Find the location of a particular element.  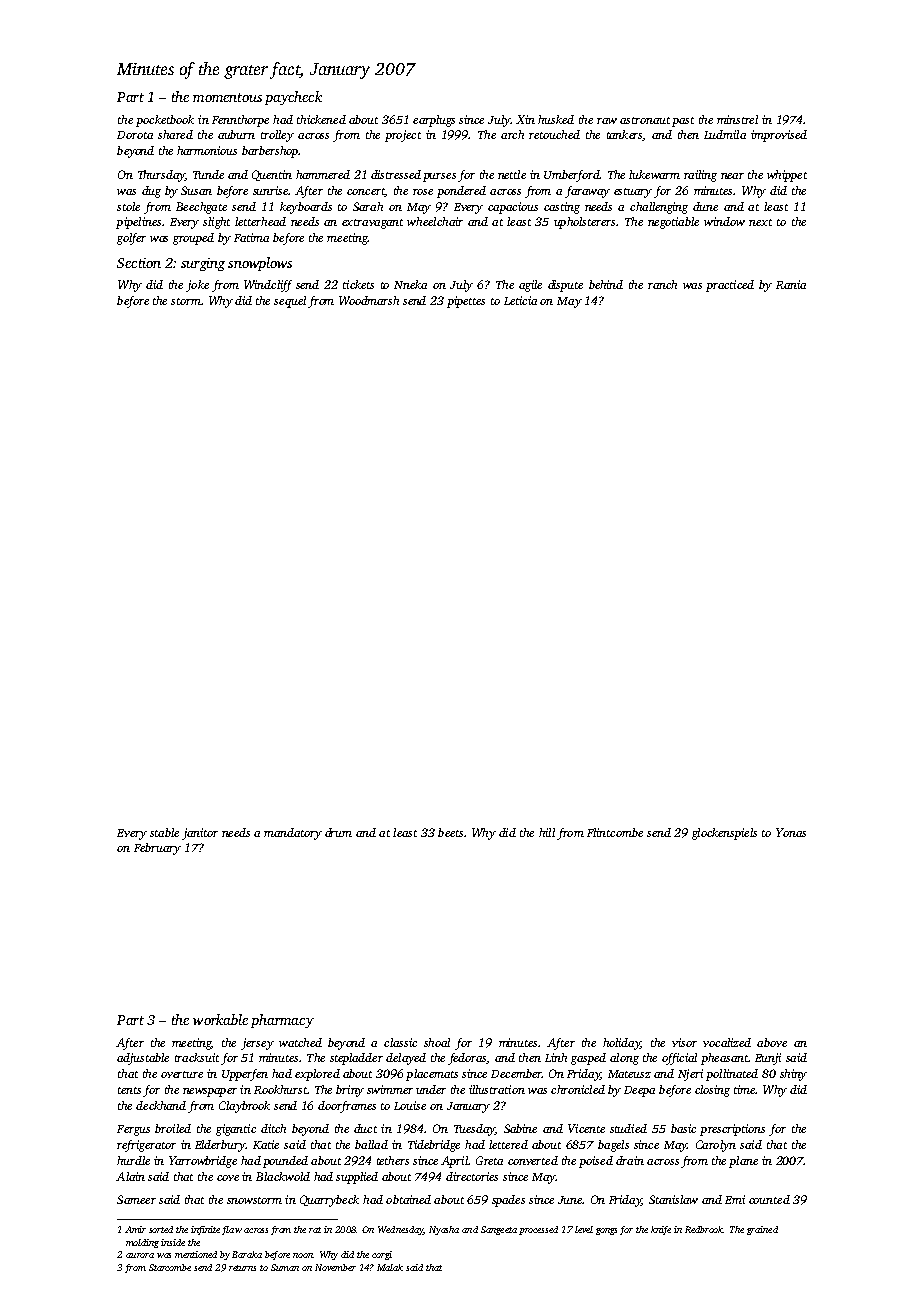

distressed is located at coordinates (396, 174).
